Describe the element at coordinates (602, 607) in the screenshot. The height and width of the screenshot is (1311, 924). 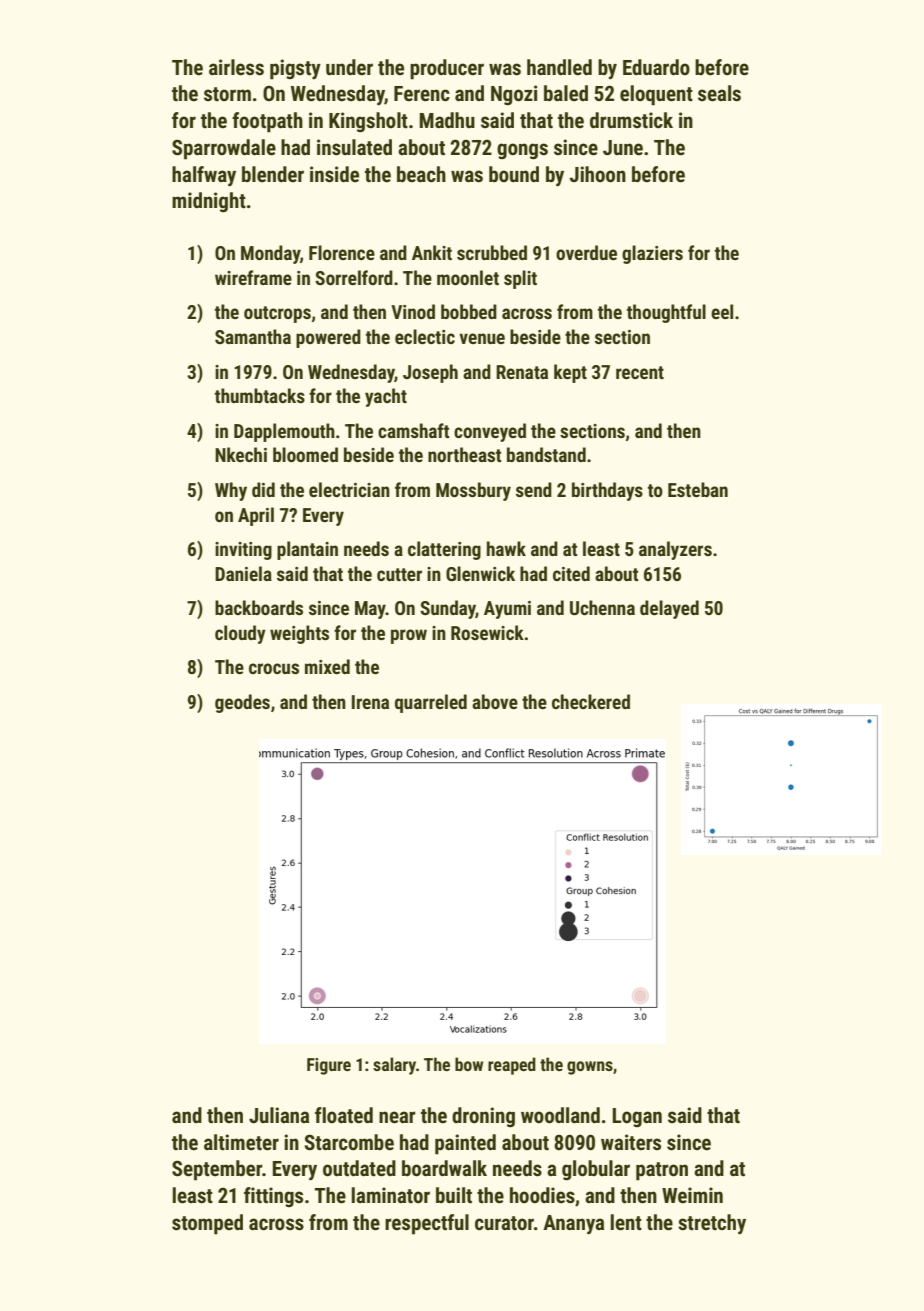
I see `Uchenna` at that location.
